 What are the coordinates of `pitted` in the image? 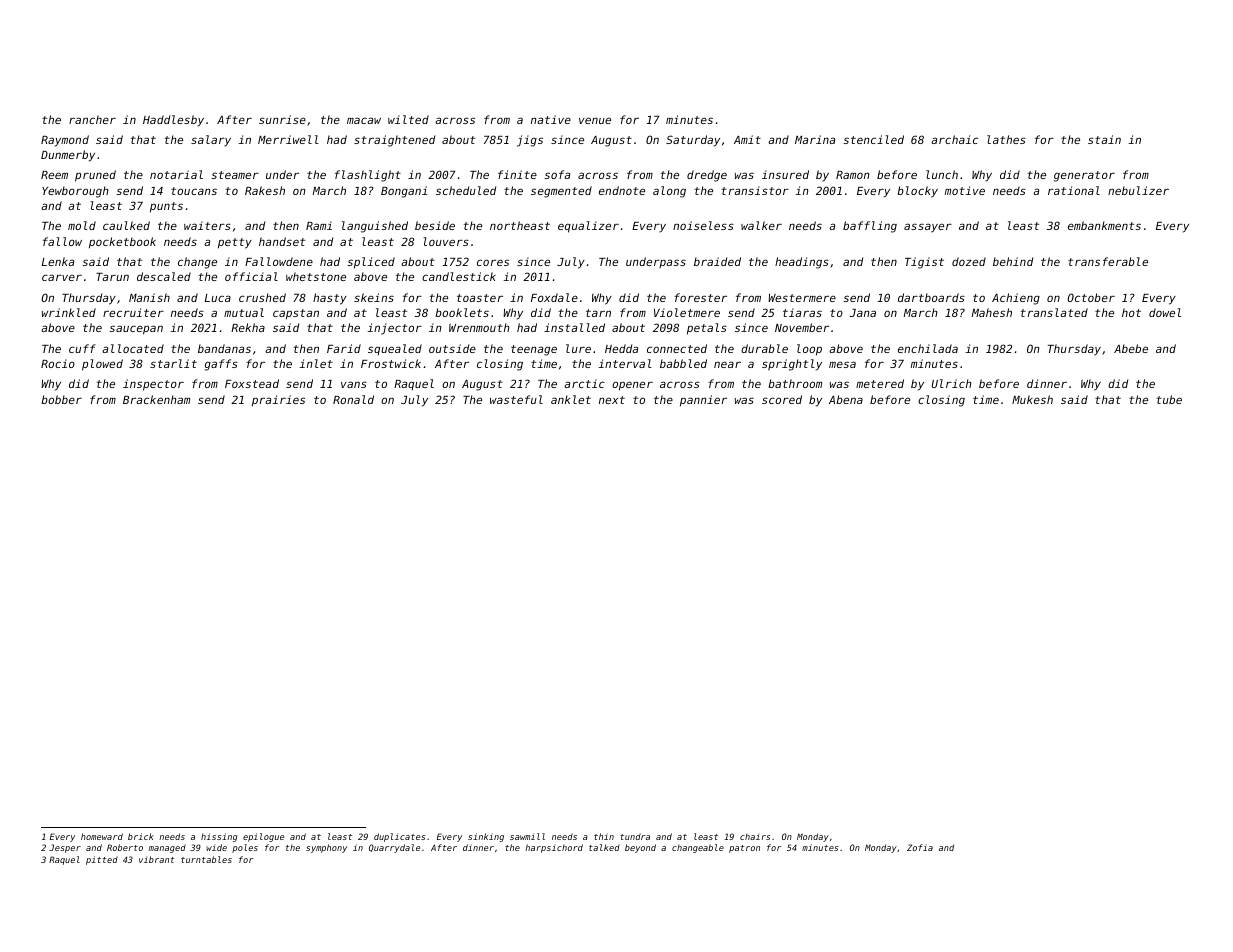 It's located at (102, 860).
